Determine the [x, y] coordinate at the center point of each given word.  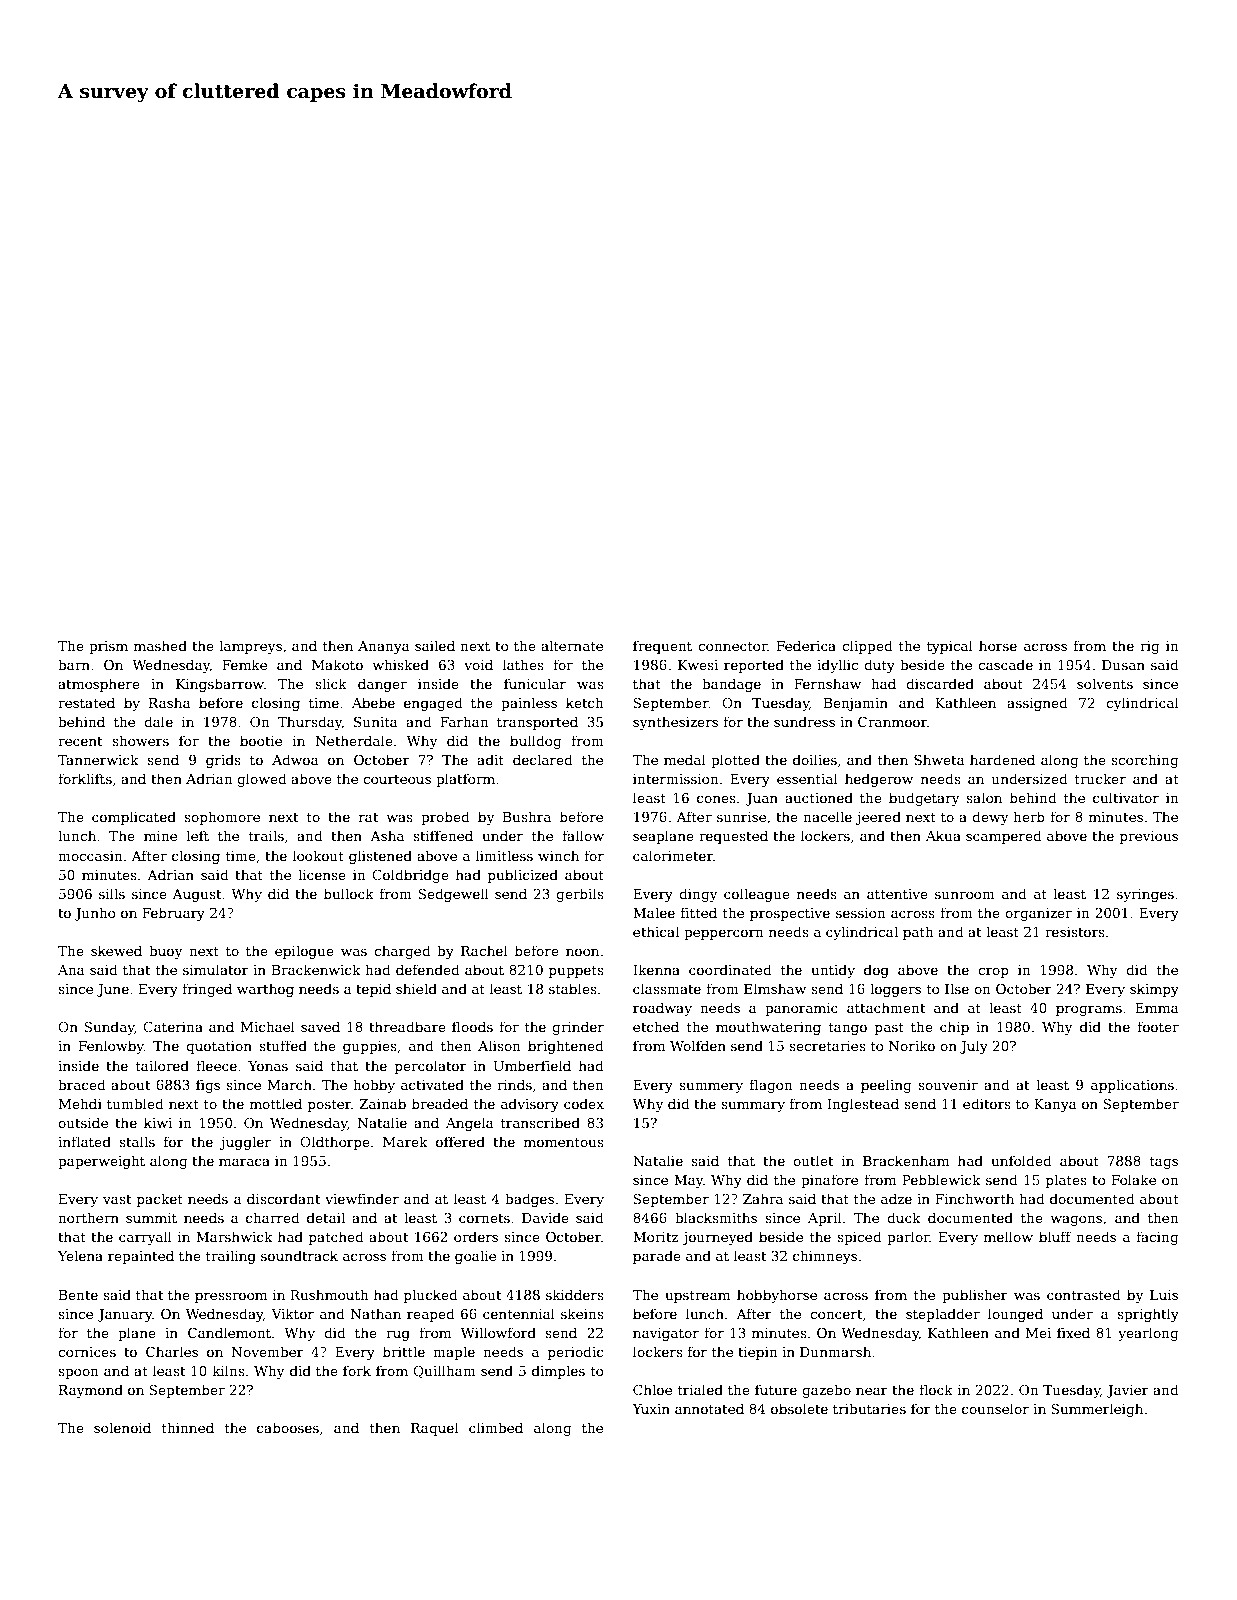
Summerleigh [1097, 1410]
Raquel [435, 1429]
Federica [806, 645]
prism [108, 647]
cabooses [288, 1427]
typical [950, 647]
